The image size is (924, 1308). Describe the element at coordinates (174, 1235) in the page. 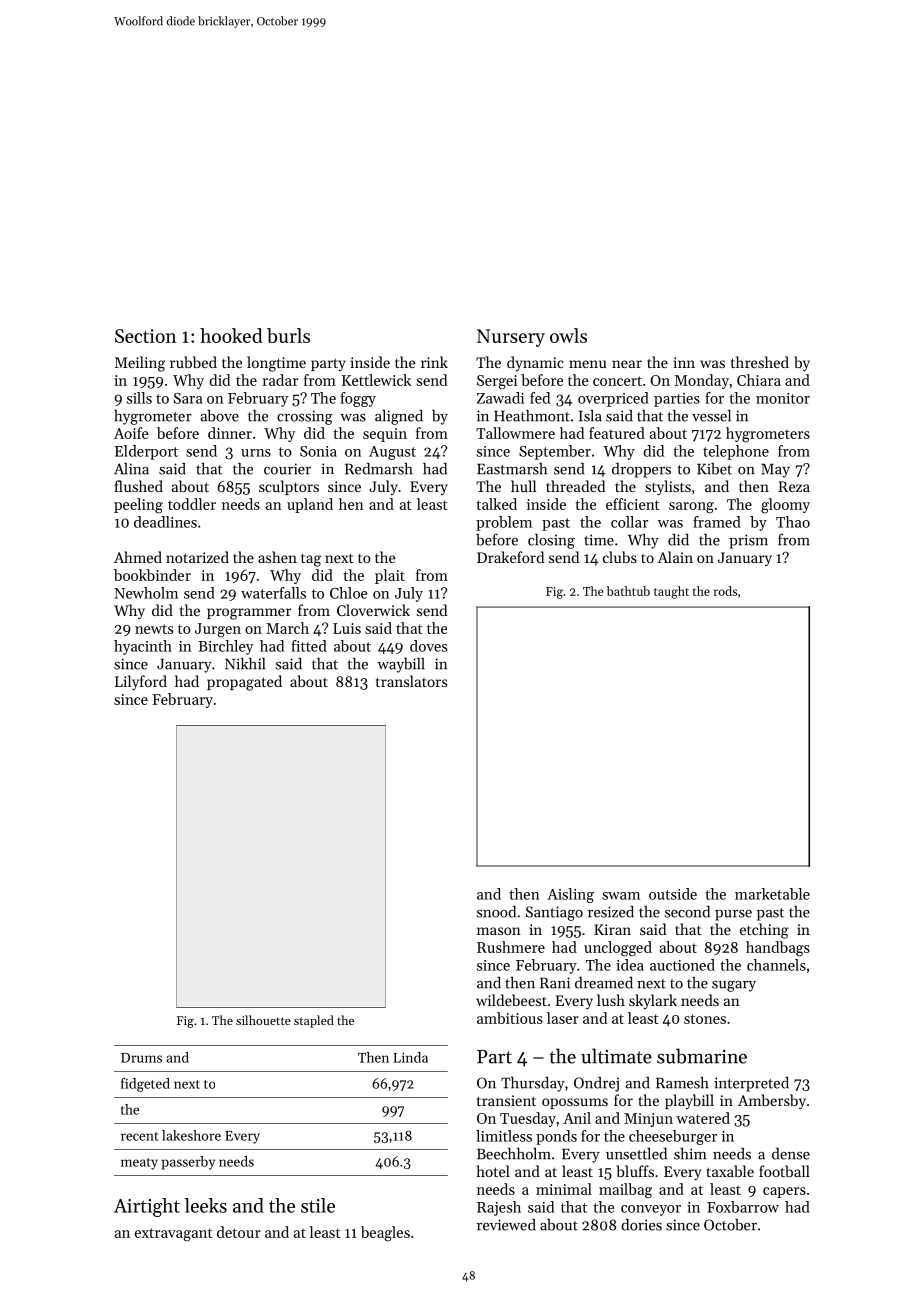

I see `extravagant` at that location.
